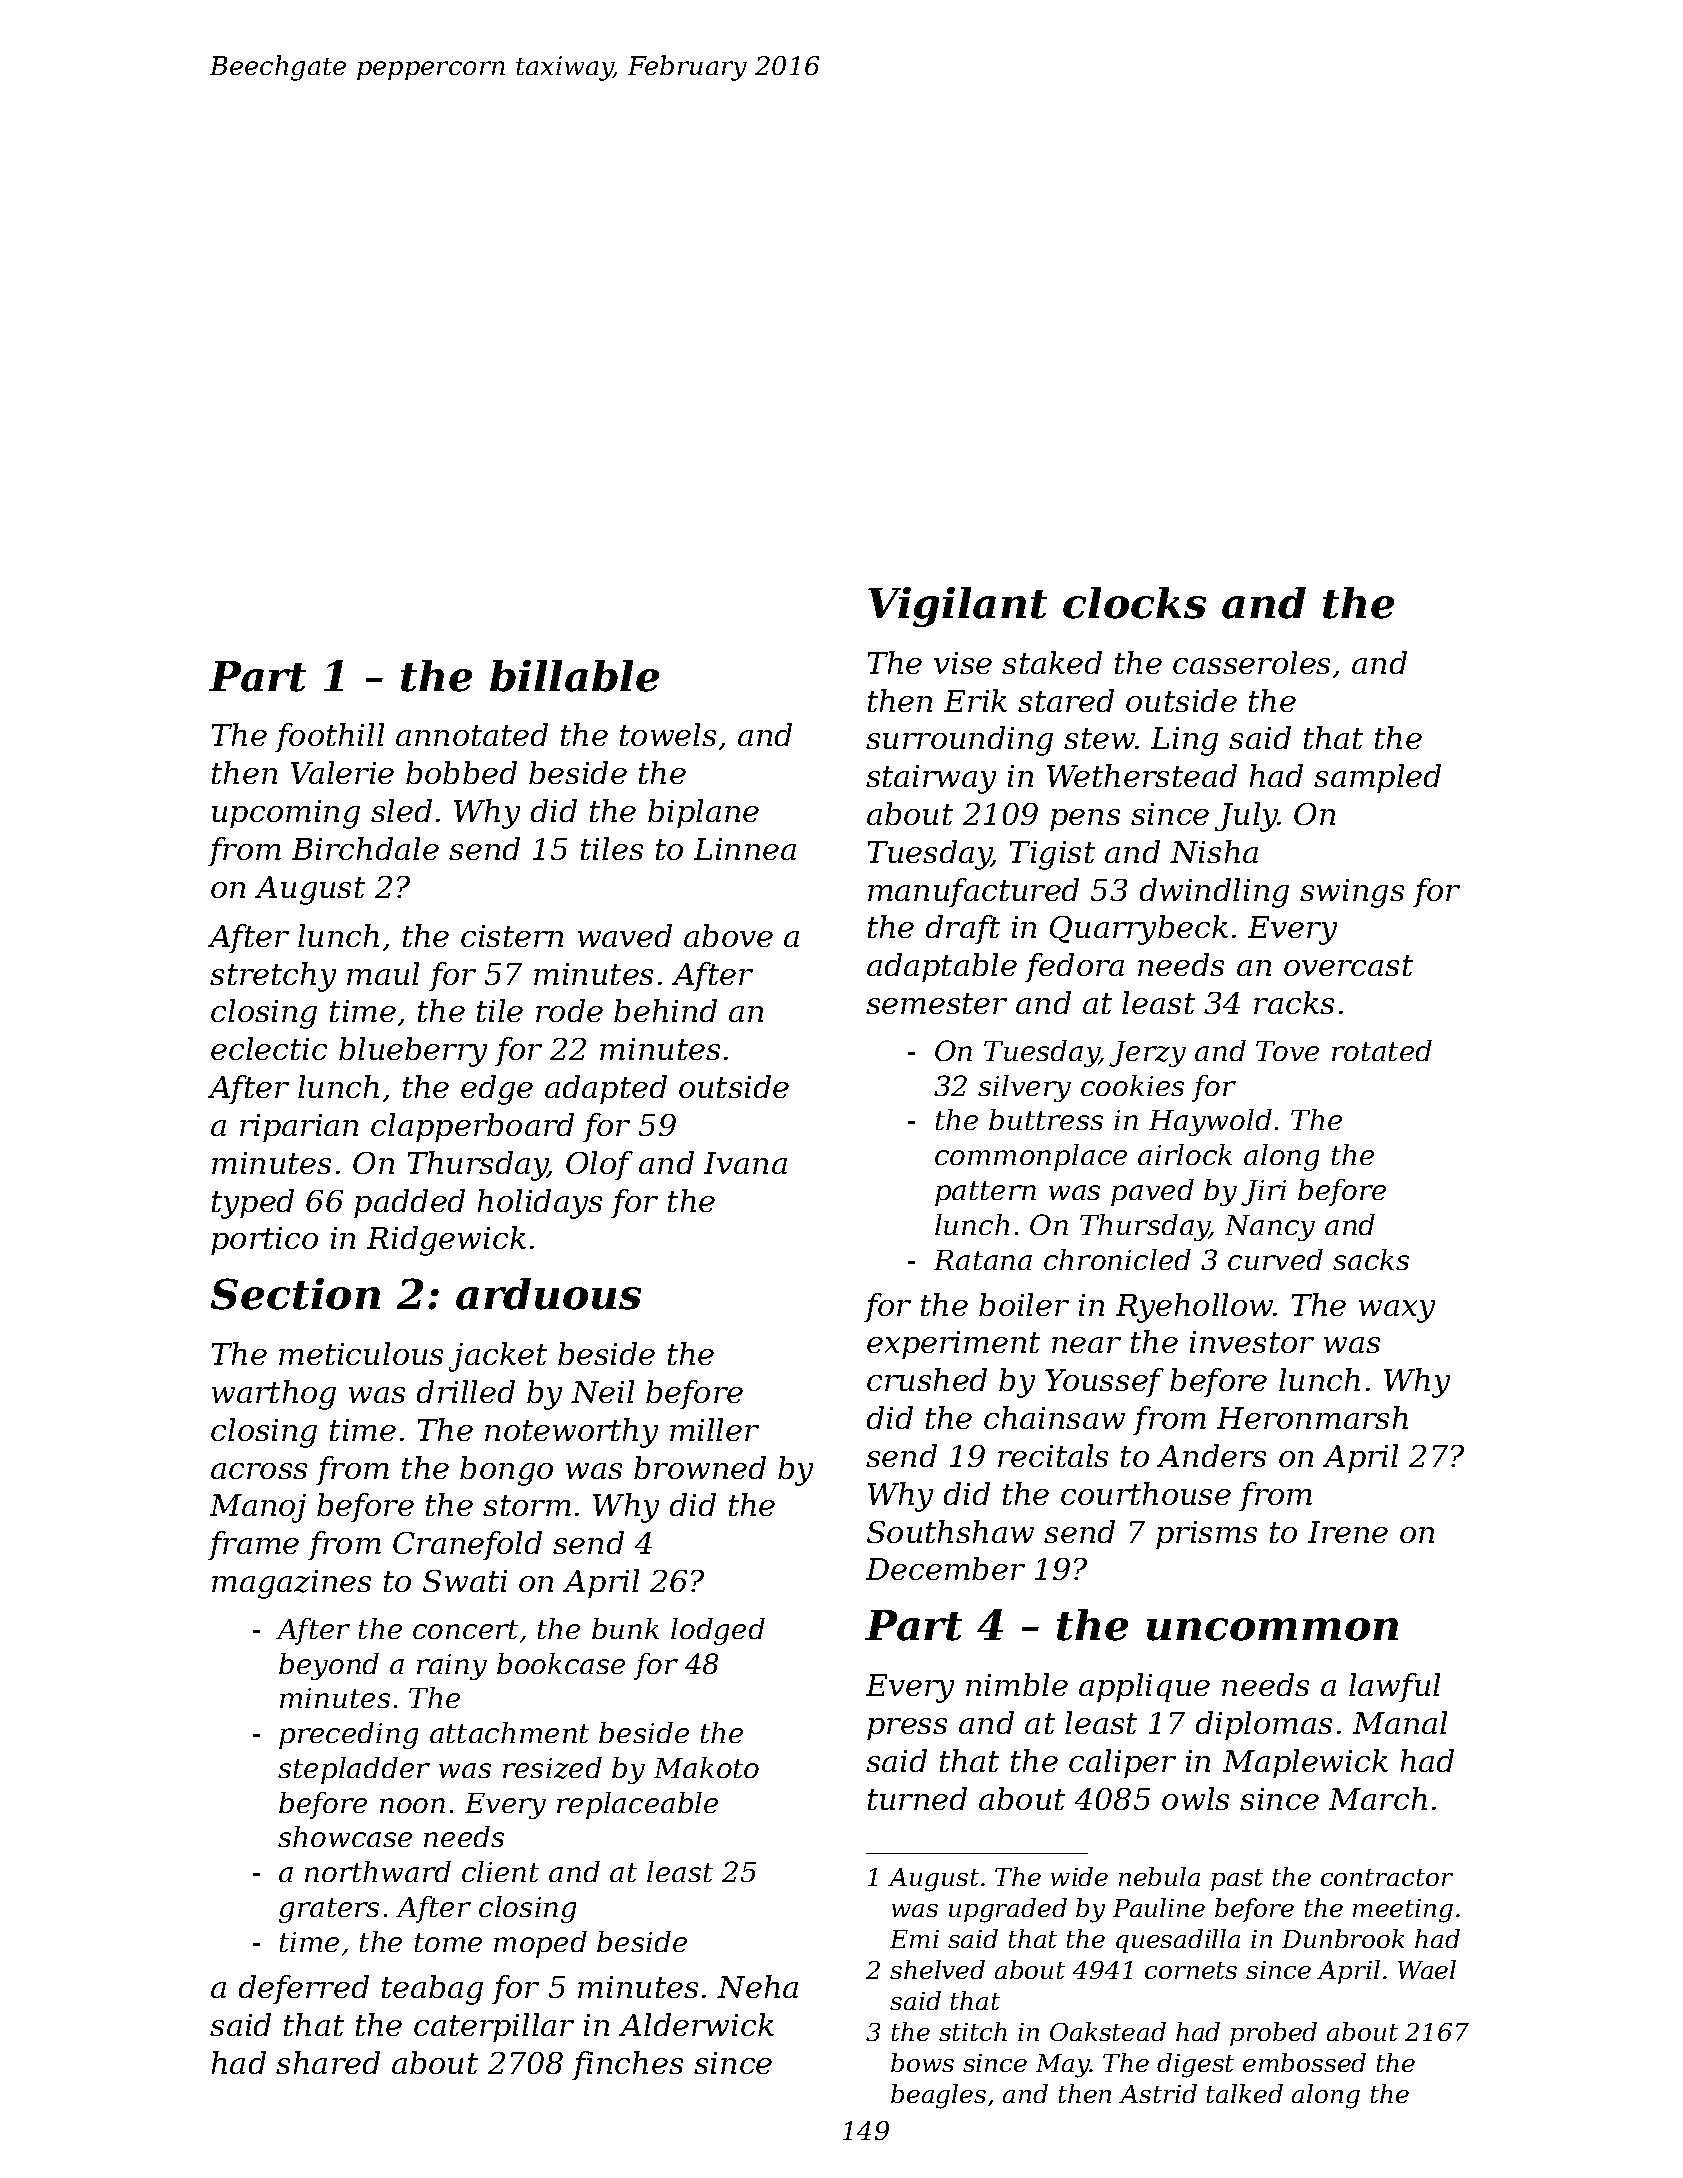 The height and width of the image is (2178, 1683). What do you see at coordinates (299, 1128) in the image?
I see `riparian` at bounding box center [299, 1128].
